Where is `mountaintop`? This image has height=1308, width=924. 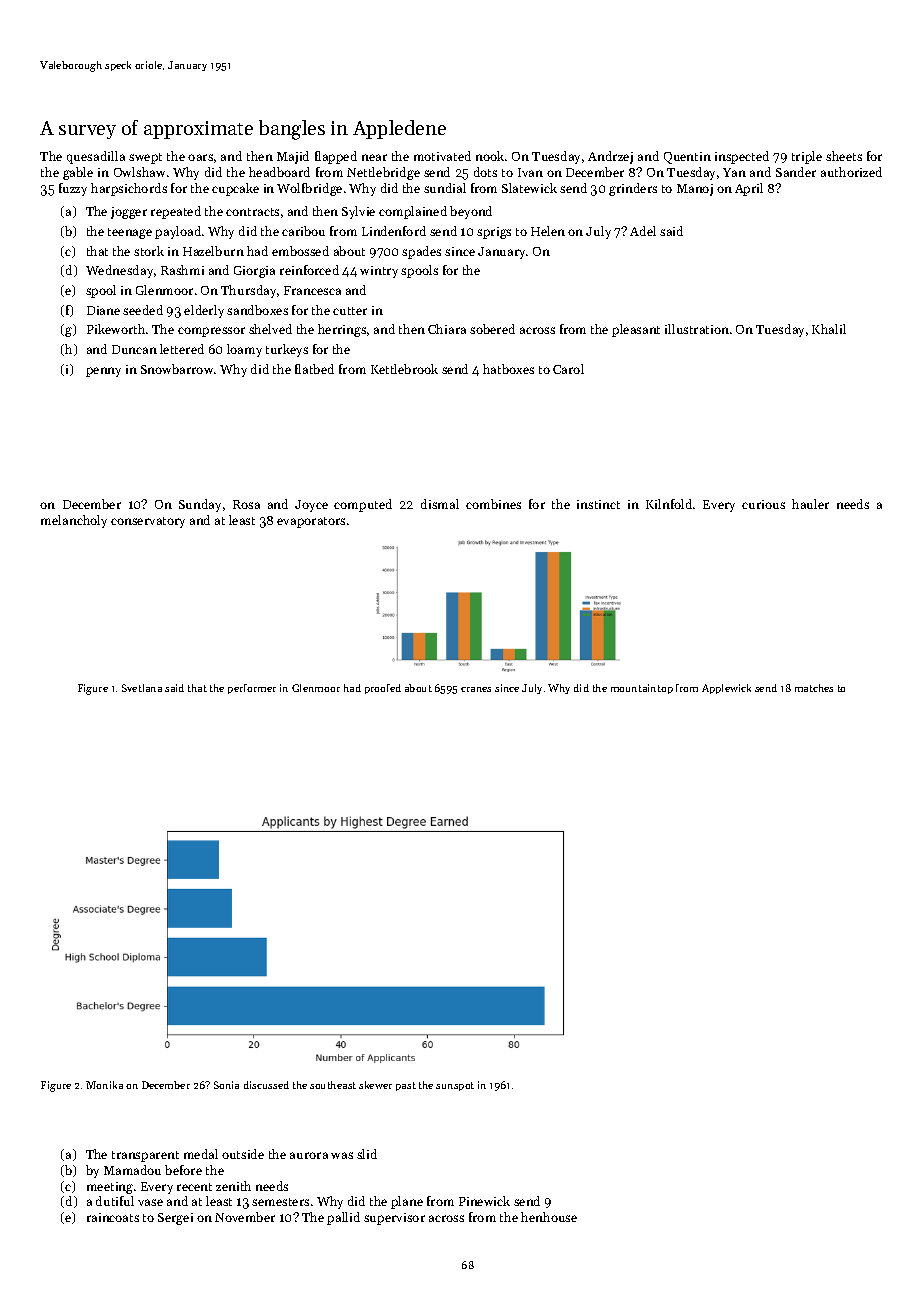 mountaintop is located at coordinates (642, 689).
